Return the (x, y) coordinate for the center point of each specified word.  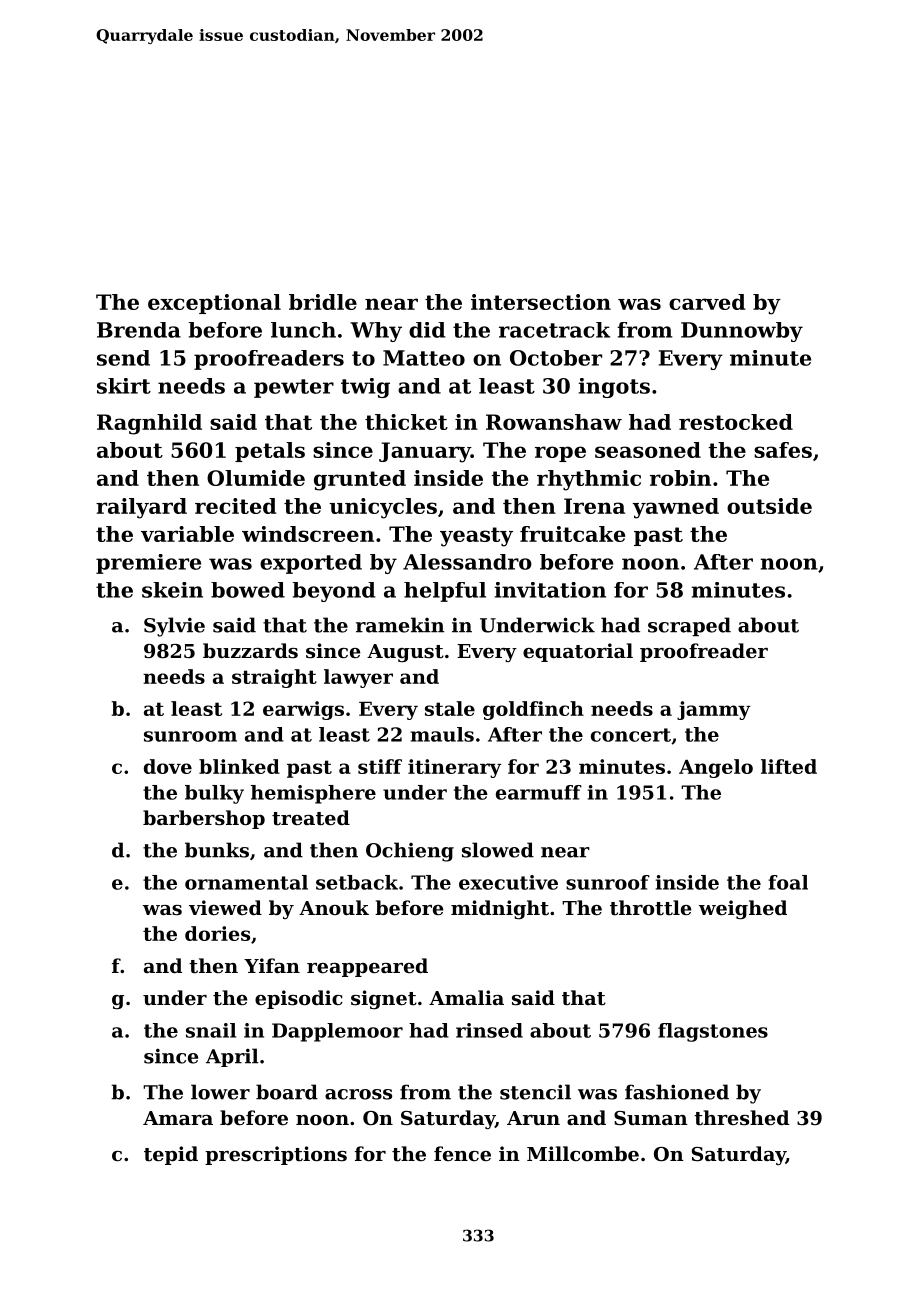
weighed (743, 909)
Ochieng (410, 852)
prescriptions (276, 1155)
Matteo (424, 358)
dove (168, 766)
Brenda (139, 330)
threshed (741, 1118)
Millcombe (583, 1153)
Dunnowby (742, 332)
